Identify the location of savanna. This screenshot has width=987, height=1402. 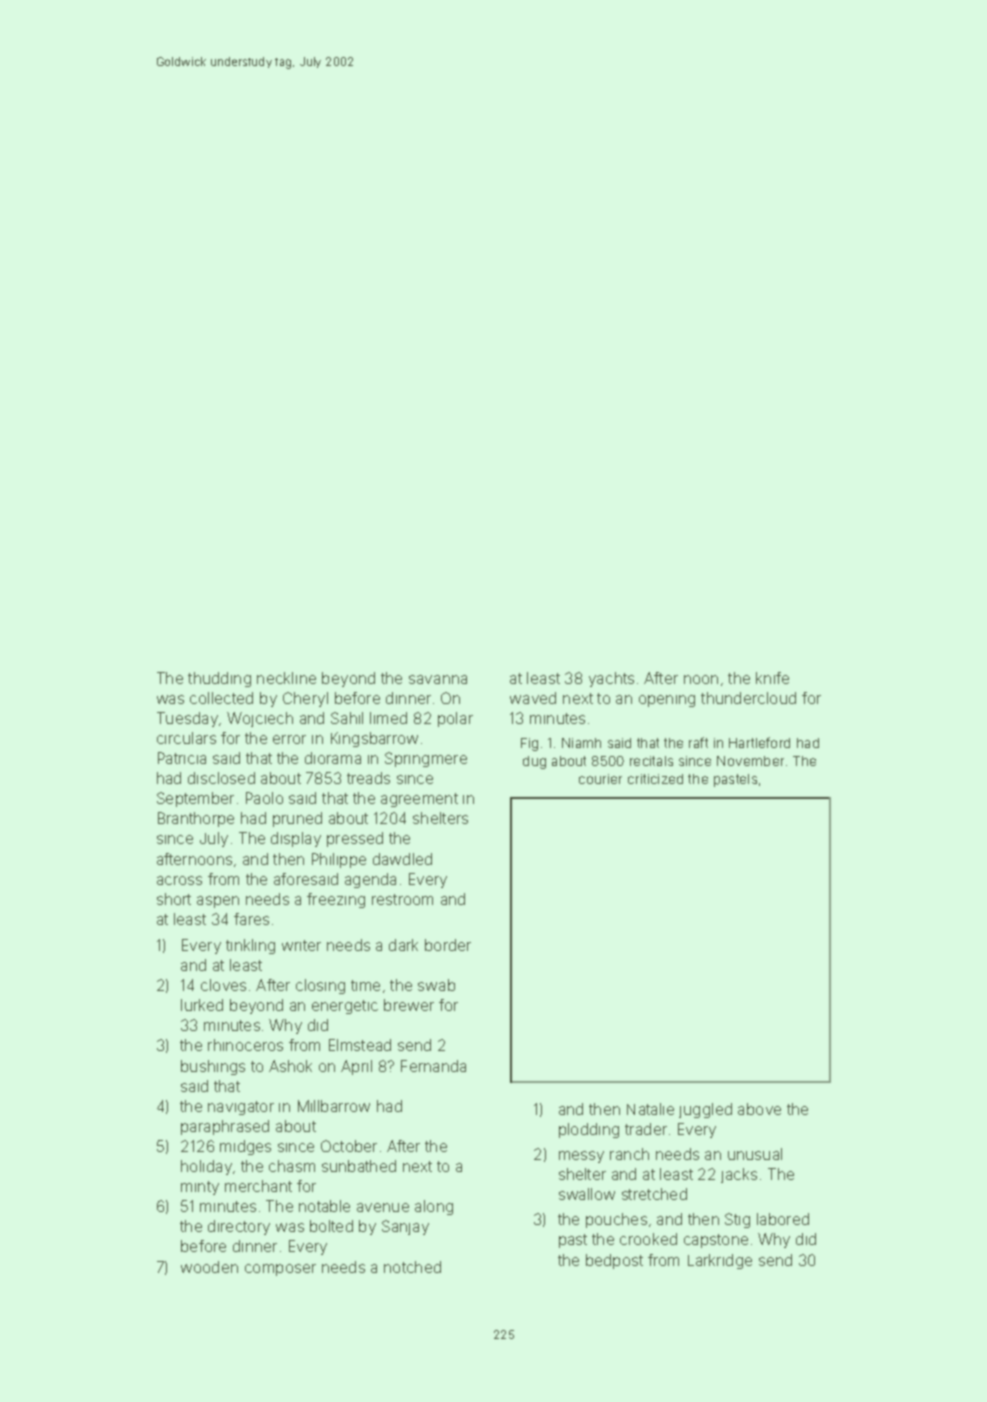
(438, 679).
